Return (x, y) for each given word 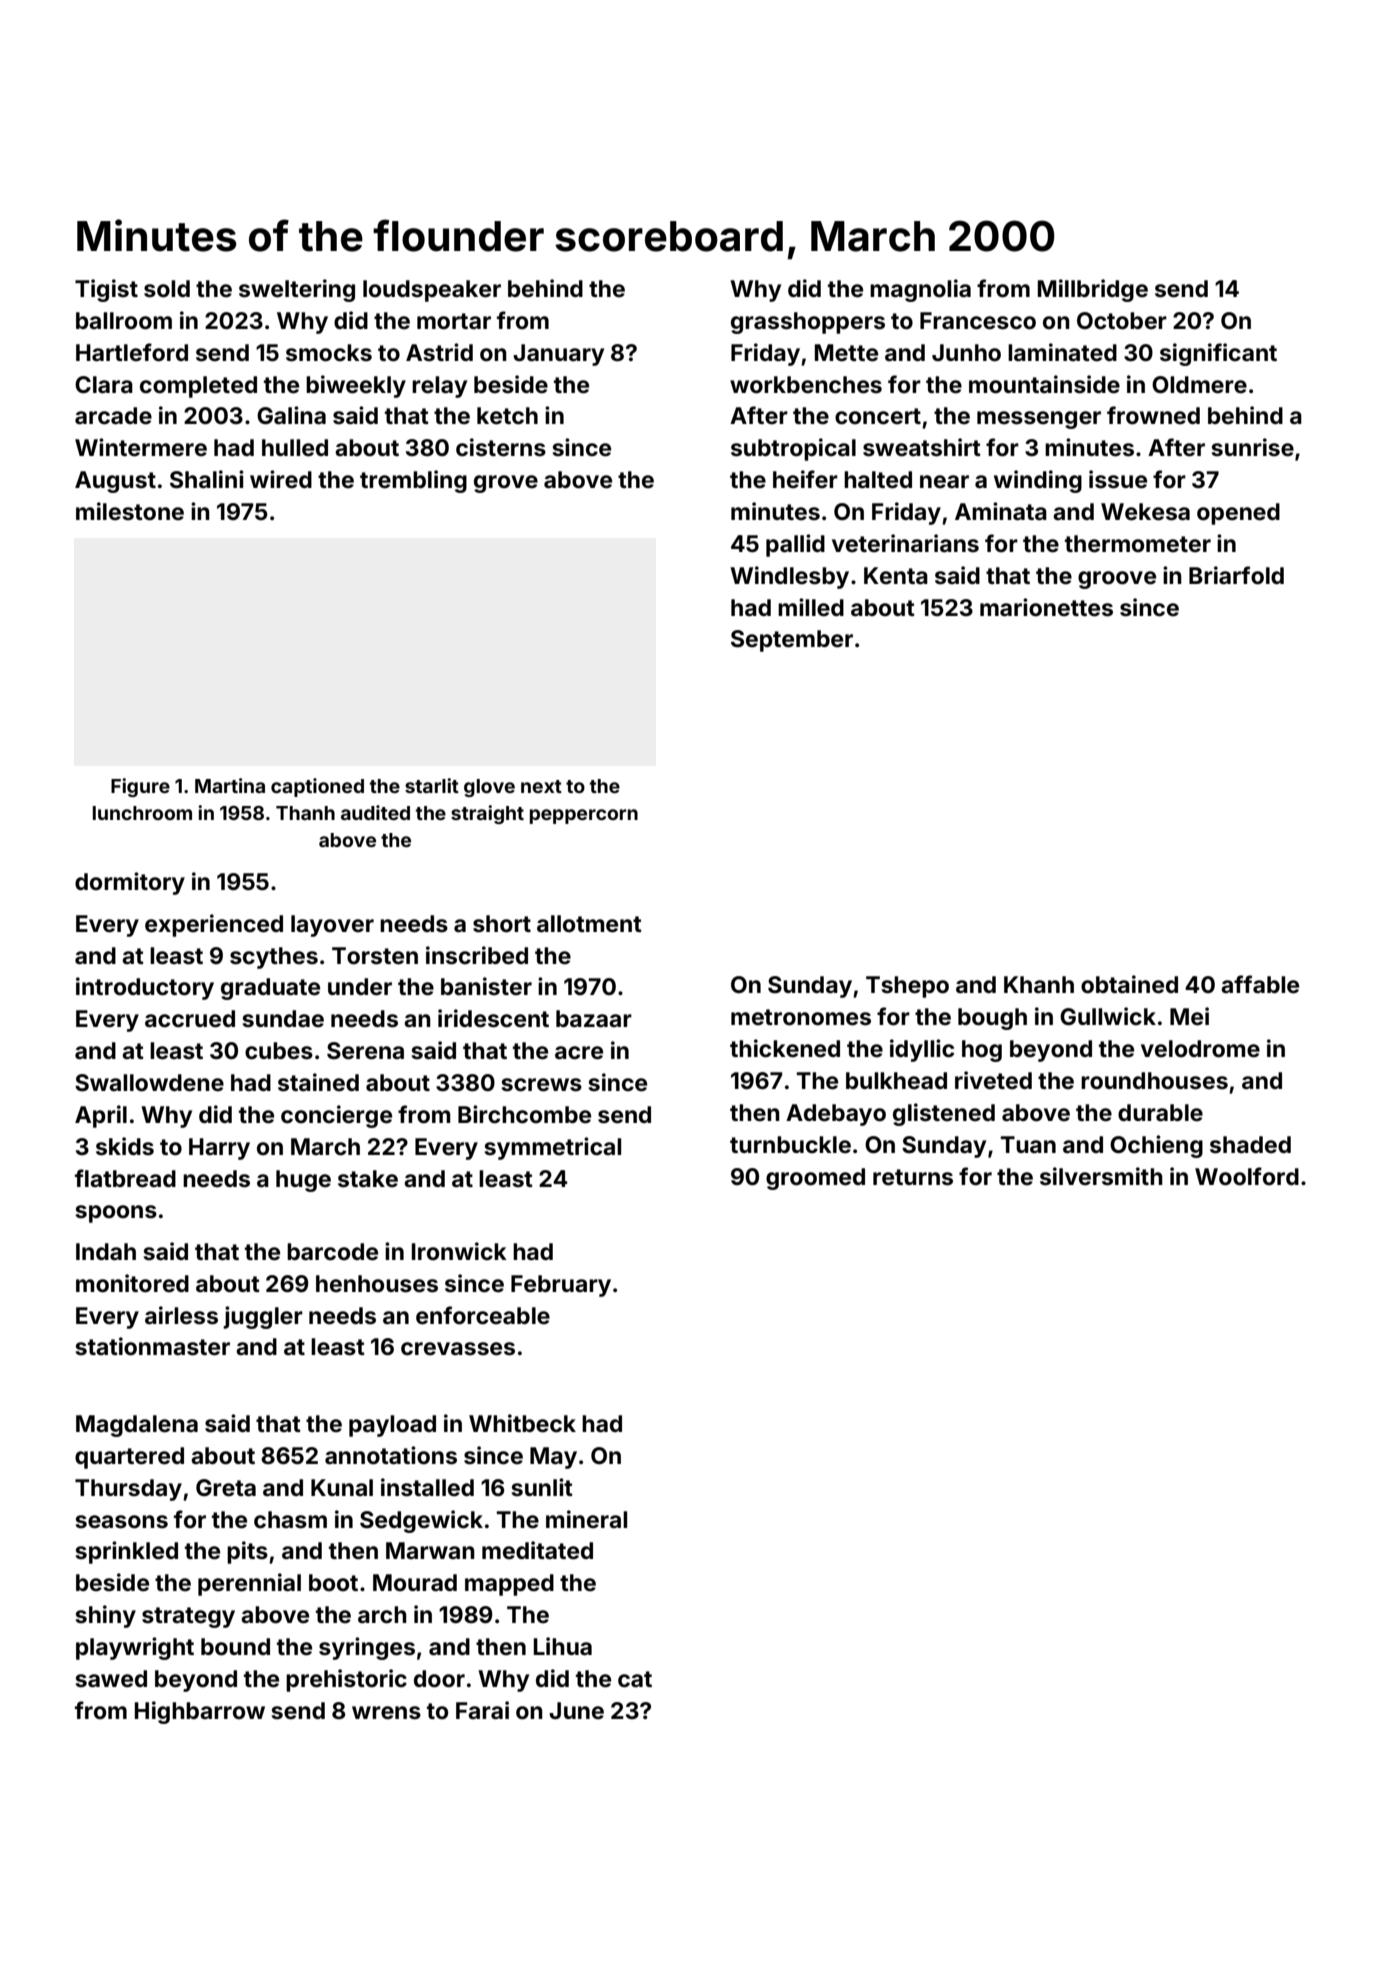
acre (579, 1053)
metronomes (801, 1017)
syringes (367, 1648)
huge (303, 1181)
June (576, 1711)
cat (635, 1679)
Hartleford (132, 352)
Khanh (1039, 984)
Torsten (375, 956)
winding (1038, 481)
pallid (795, 545)
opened (1238, 514)
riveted (993, 1080)
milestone (130, 511)
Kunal (342, 1487)
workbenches (806, 385)
